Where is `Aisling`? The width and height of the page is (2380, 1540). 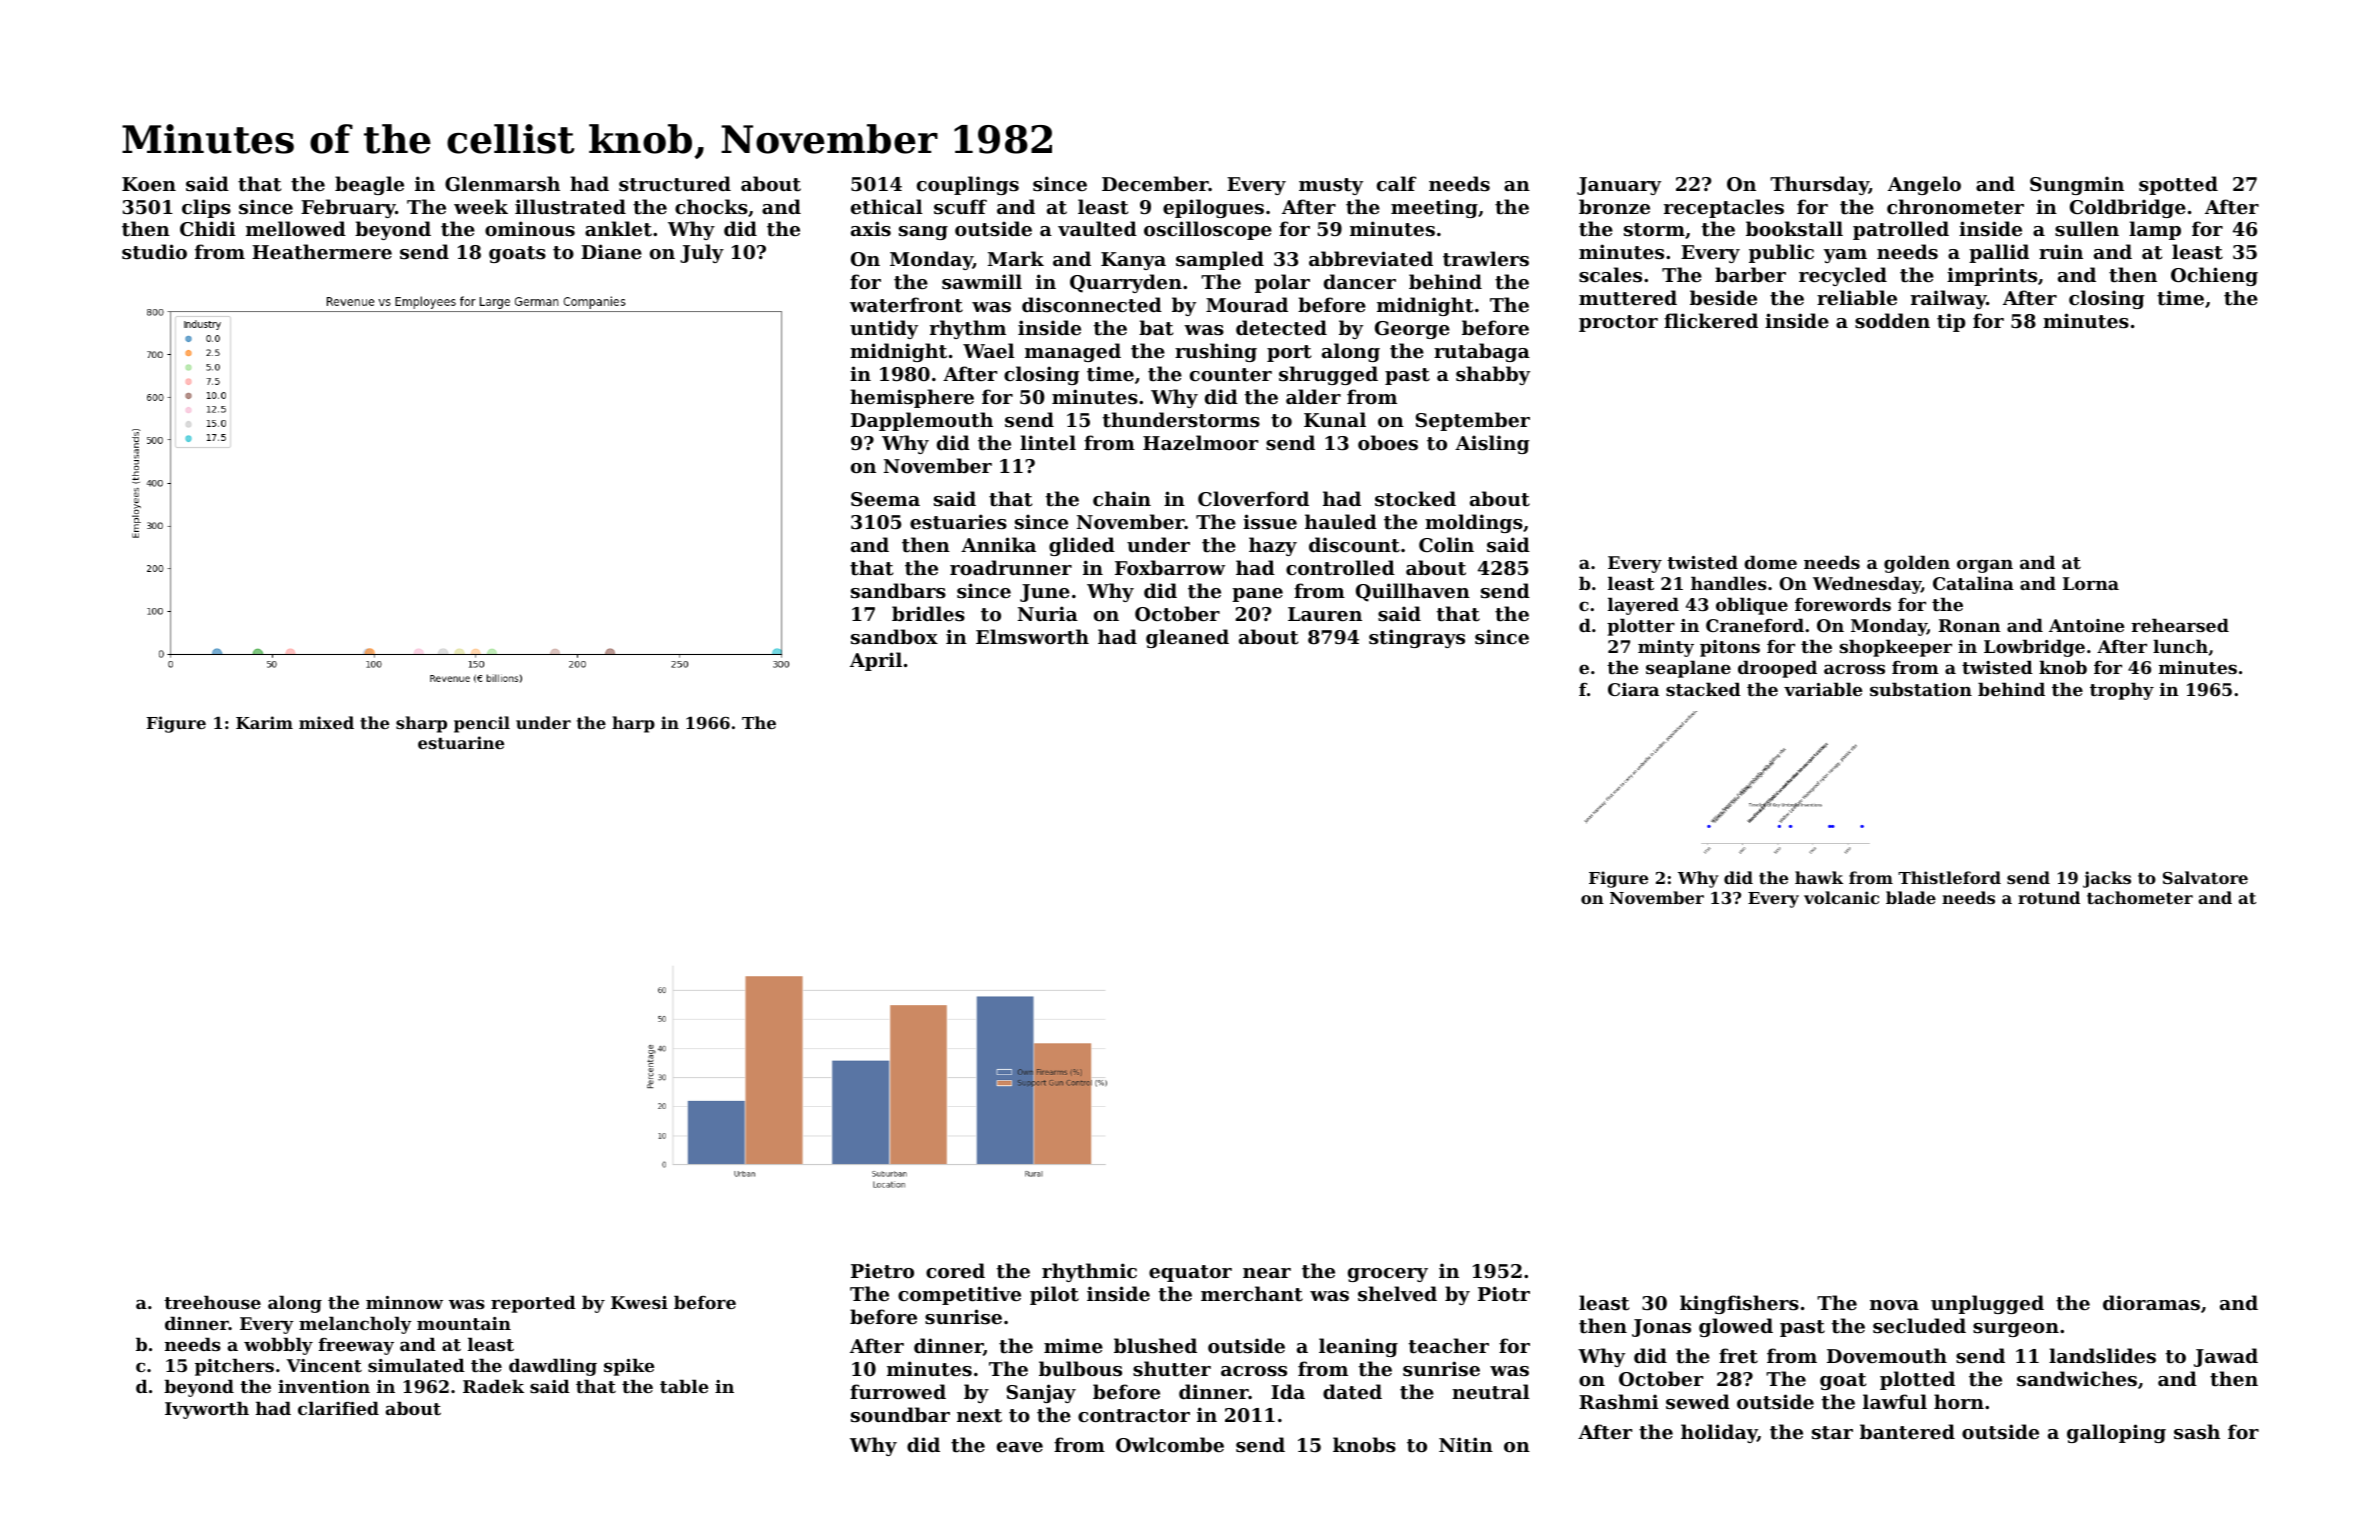
Aisling is located at coordinates (1492, 444).
